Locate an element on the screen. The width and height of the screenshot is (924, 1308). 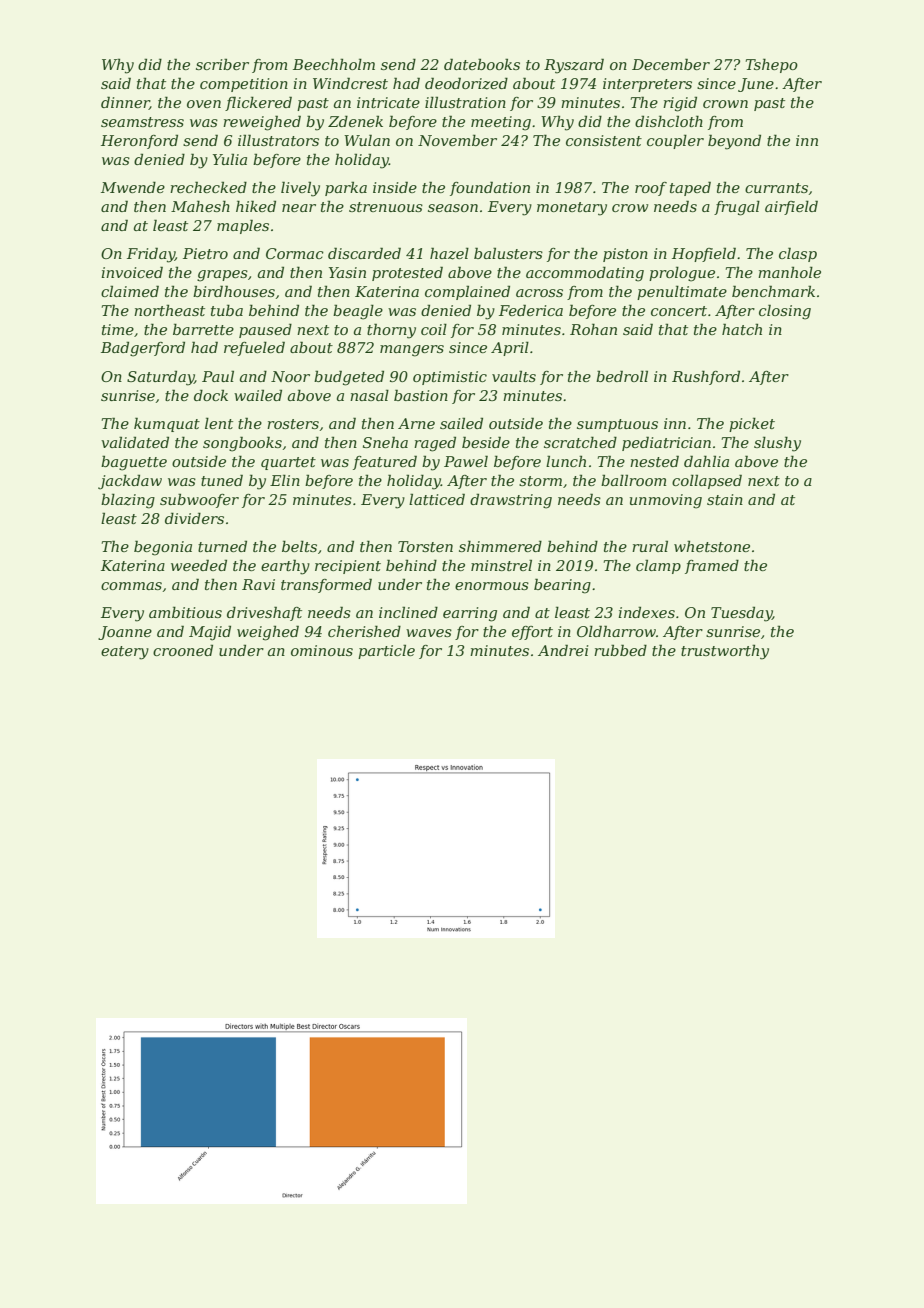
coil is located at coordinates (434, 329).
